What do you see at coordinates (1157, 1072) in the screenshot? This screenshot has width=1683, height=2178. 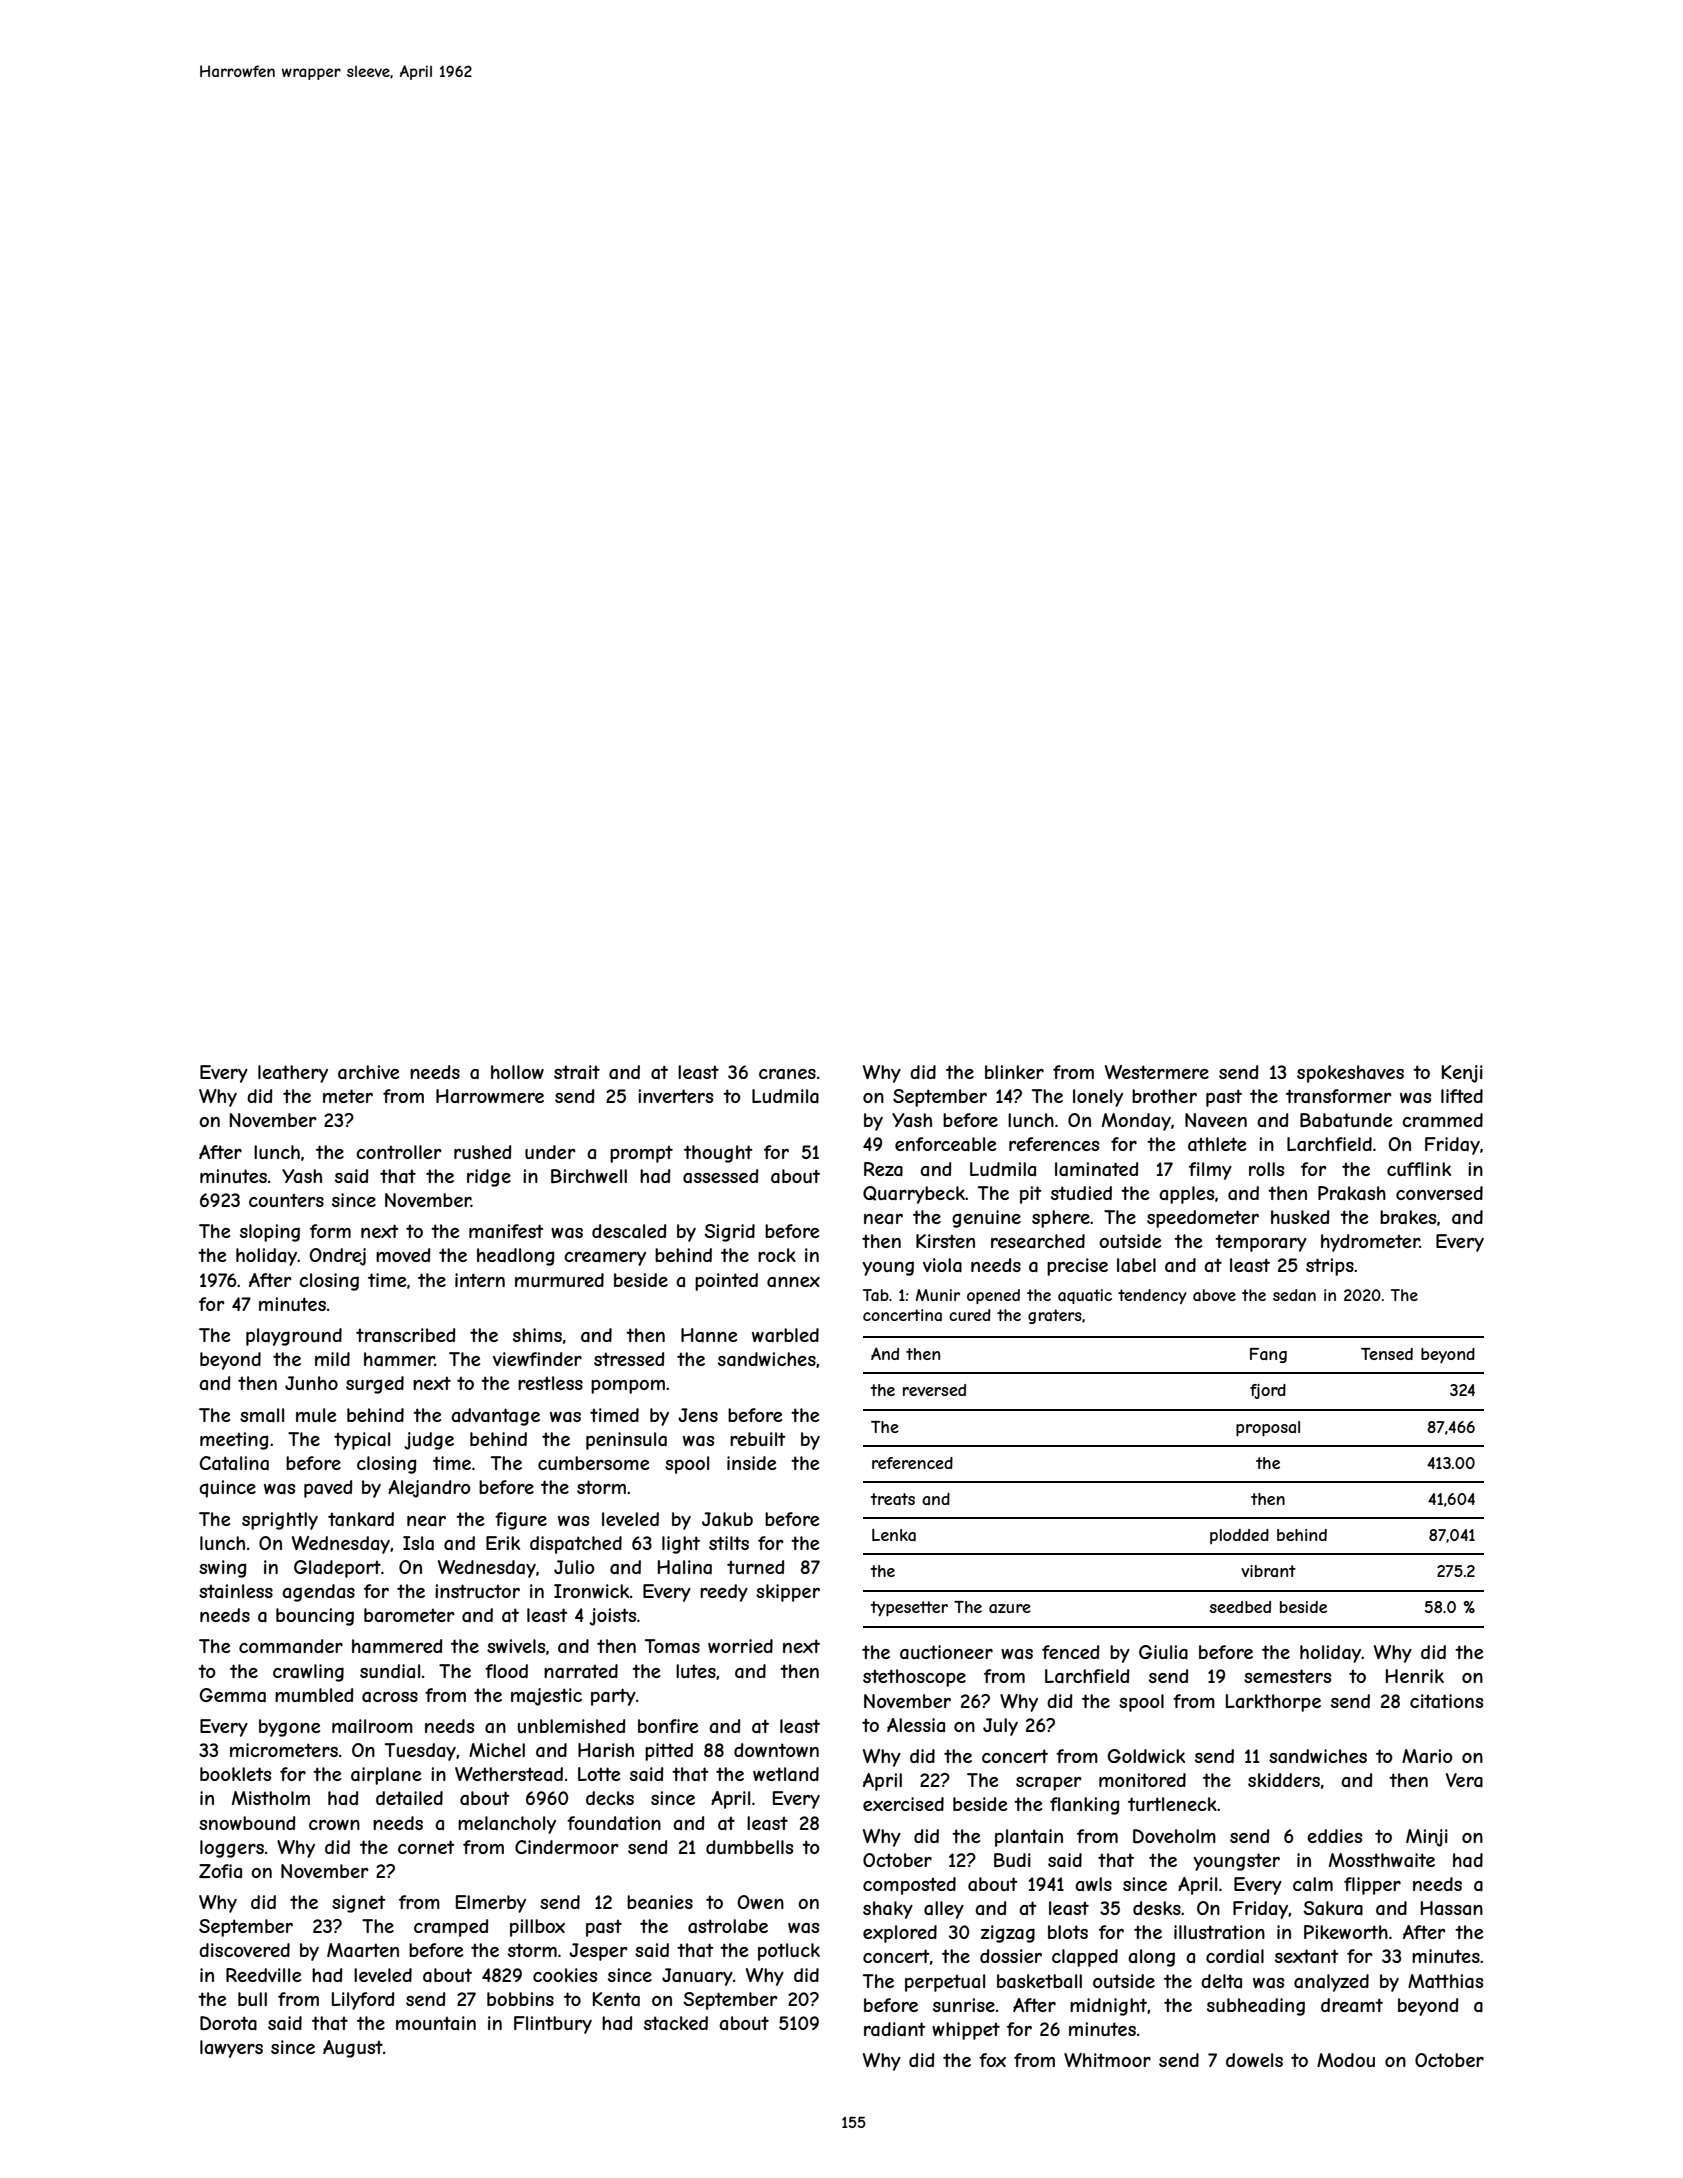 I see `Westermere` at bounding box center [1157, 1072].
